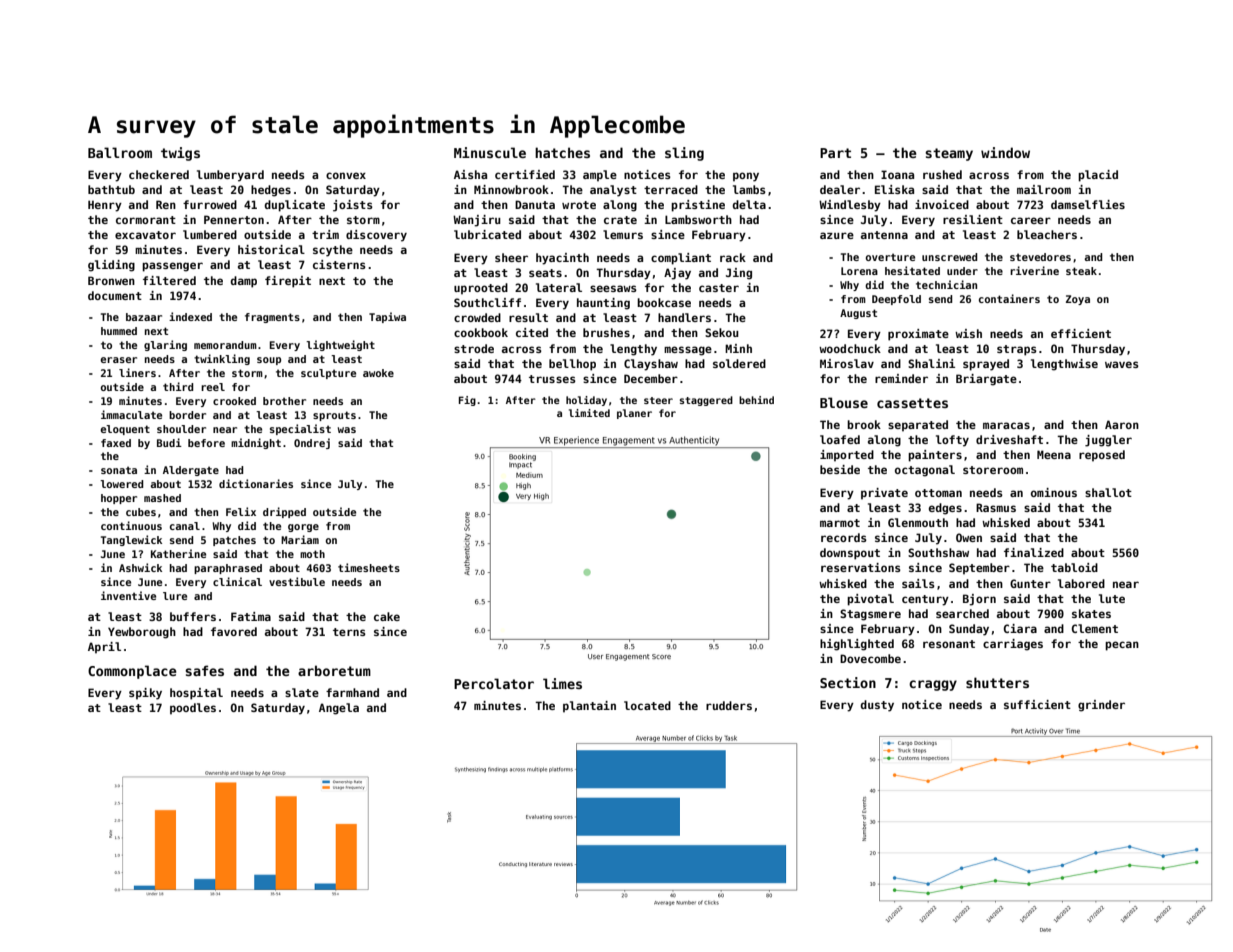 The height and width of the document is (952, 1233). Describe the element at coordinates (132, 672) in the document. I see `Commonplace` at that location.
